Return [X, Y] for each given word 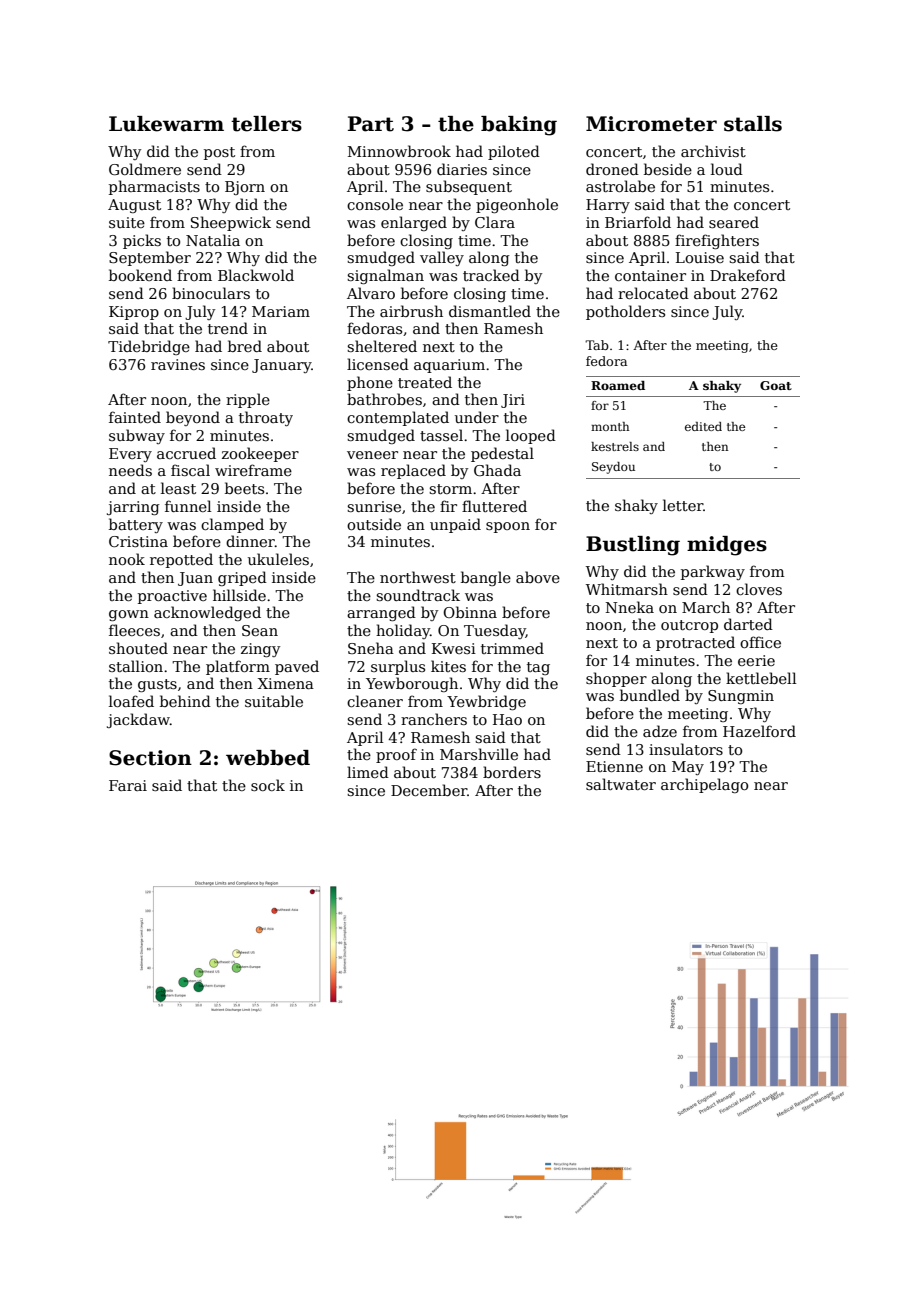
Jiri [513, 401]
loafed [131, 701]
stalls [753, 124]
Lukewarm [166, 124]
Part [371, 124]
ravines [178, 364]
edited [703, 426]
